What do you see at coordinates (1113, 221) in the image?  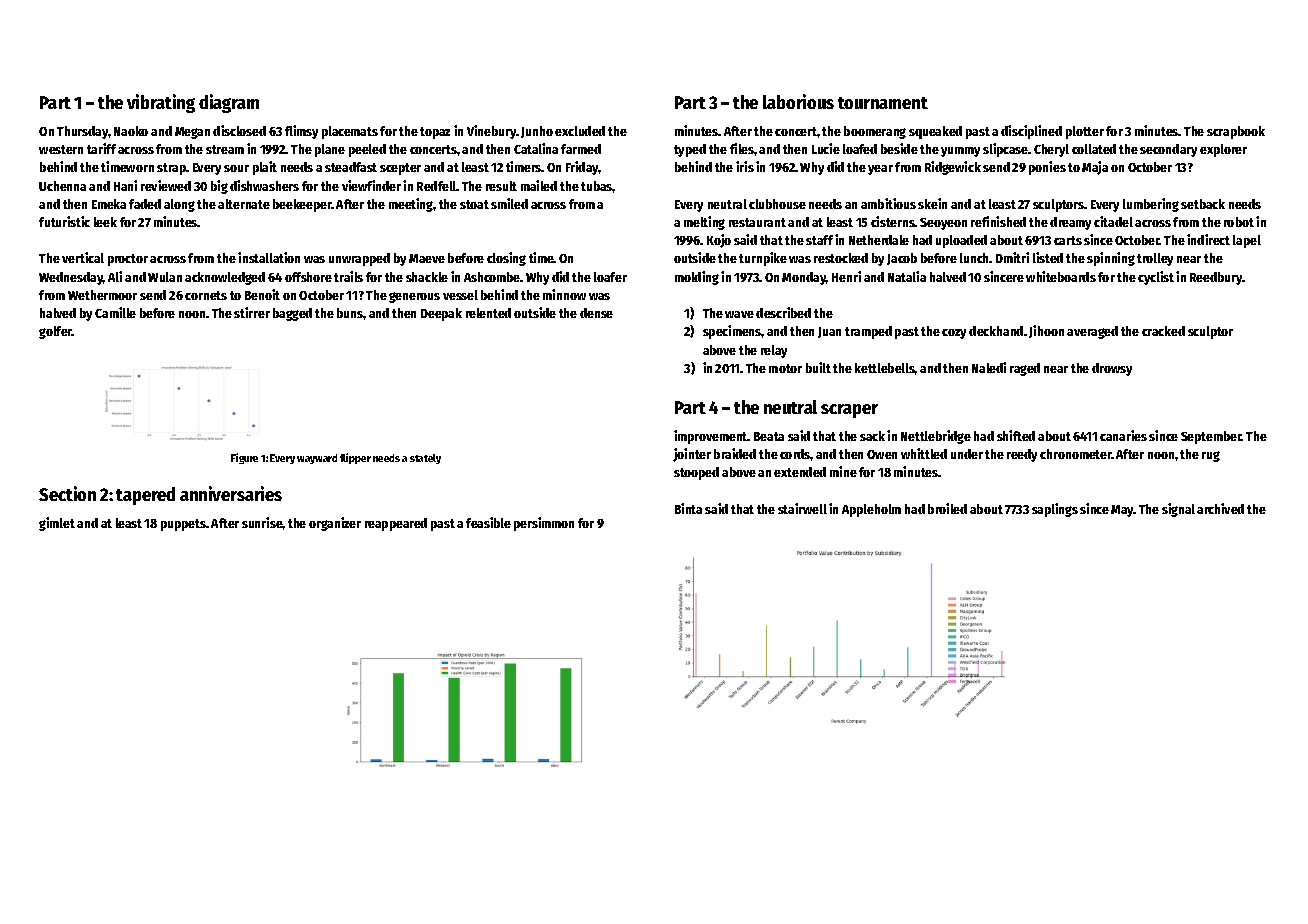 I see `citadel` at bounding box center [1113, 221].
